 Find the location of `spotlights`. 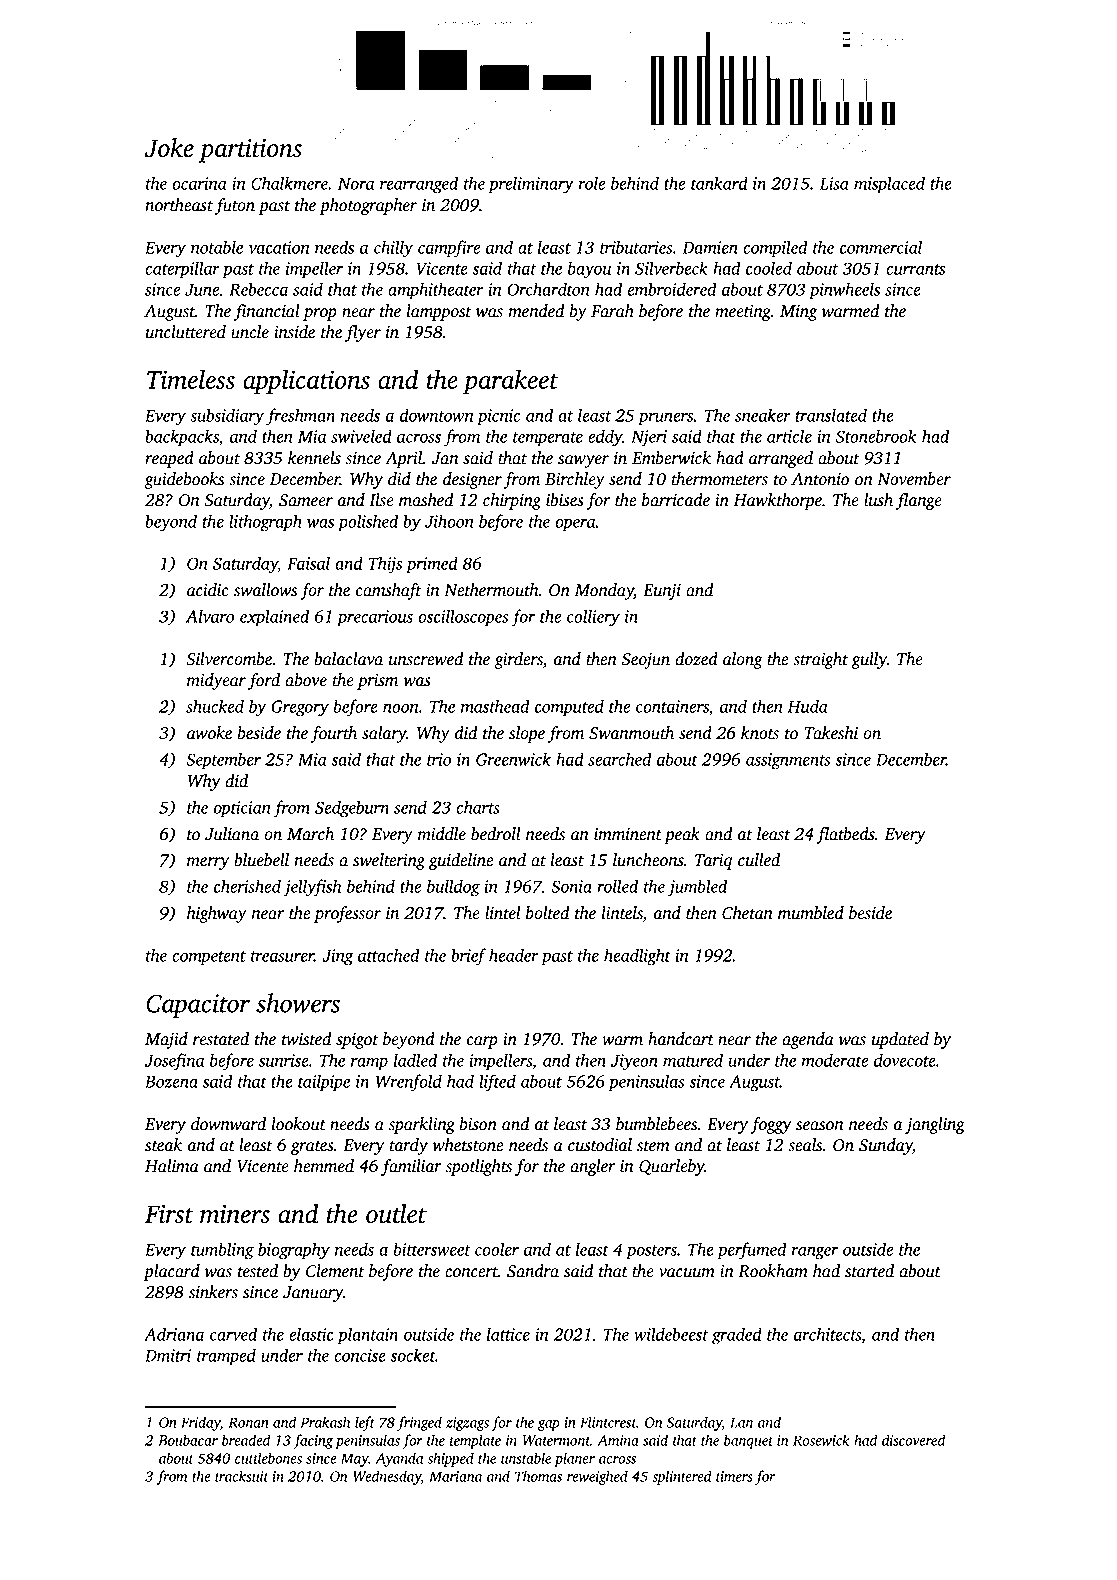

spotlights is located at coordinates (478, 1167).
